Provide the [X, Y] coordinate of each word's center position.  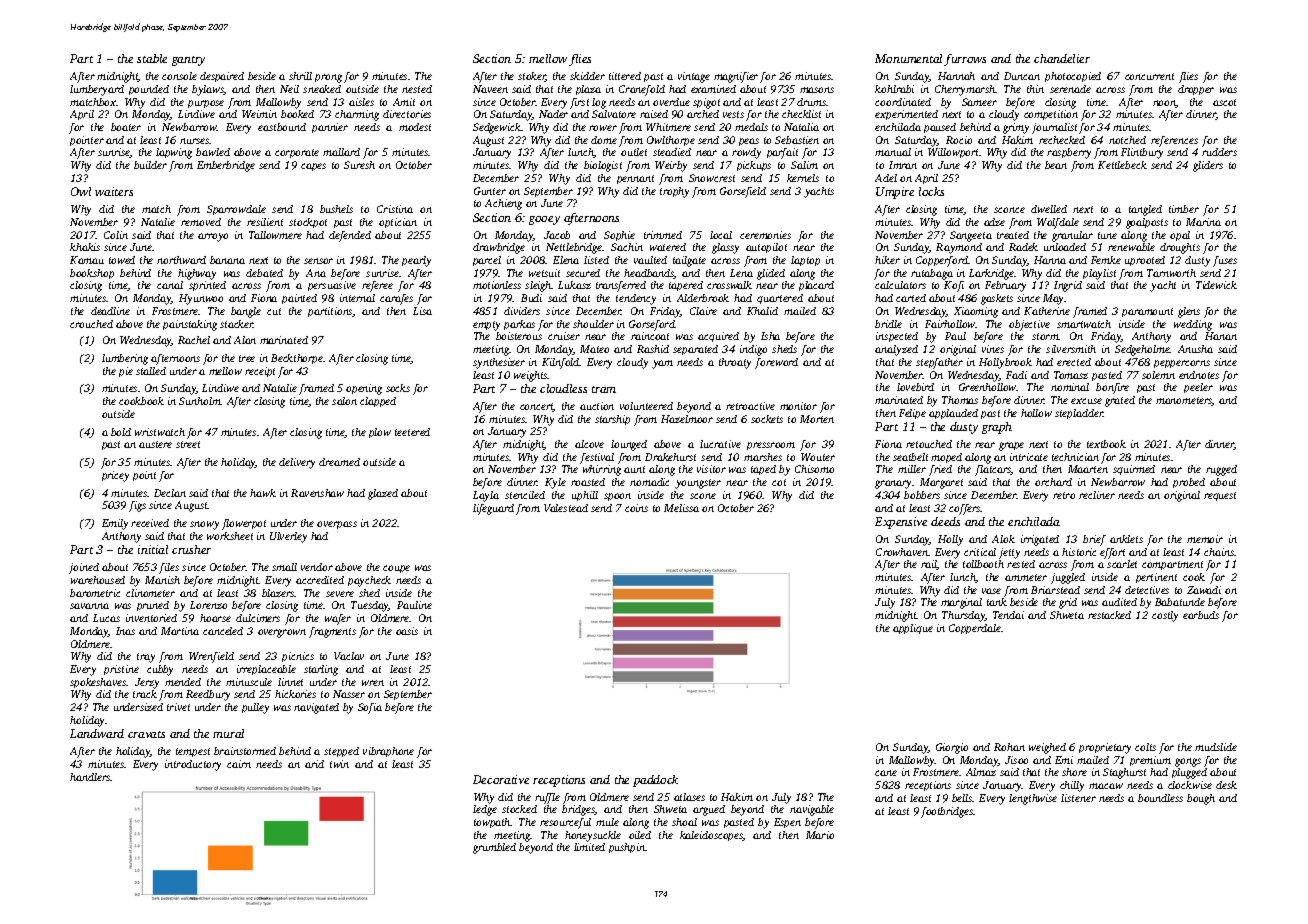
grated [1120, 401]
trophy [674, 192]
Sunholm [200, 401]
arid [314, 764]
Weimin [259, 114]
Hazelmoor [687, 419]
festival [597, 458]
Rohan [1009, 747]
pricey [115, 476]
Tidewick [1216, 285]
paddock [655, 781]
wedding [1193, 325]
